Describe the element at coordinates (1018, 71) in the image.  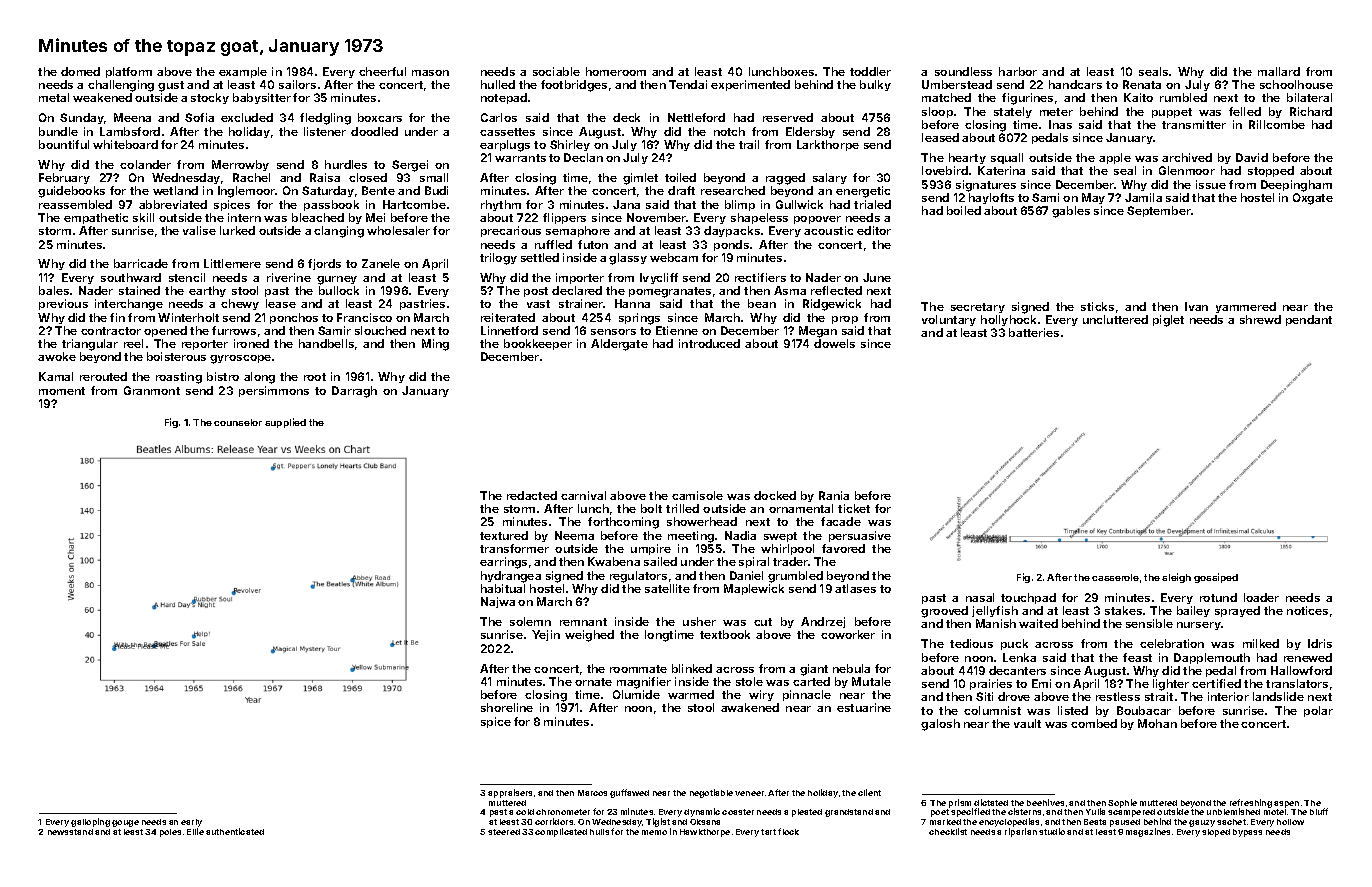
I see `harbor` at that location.
